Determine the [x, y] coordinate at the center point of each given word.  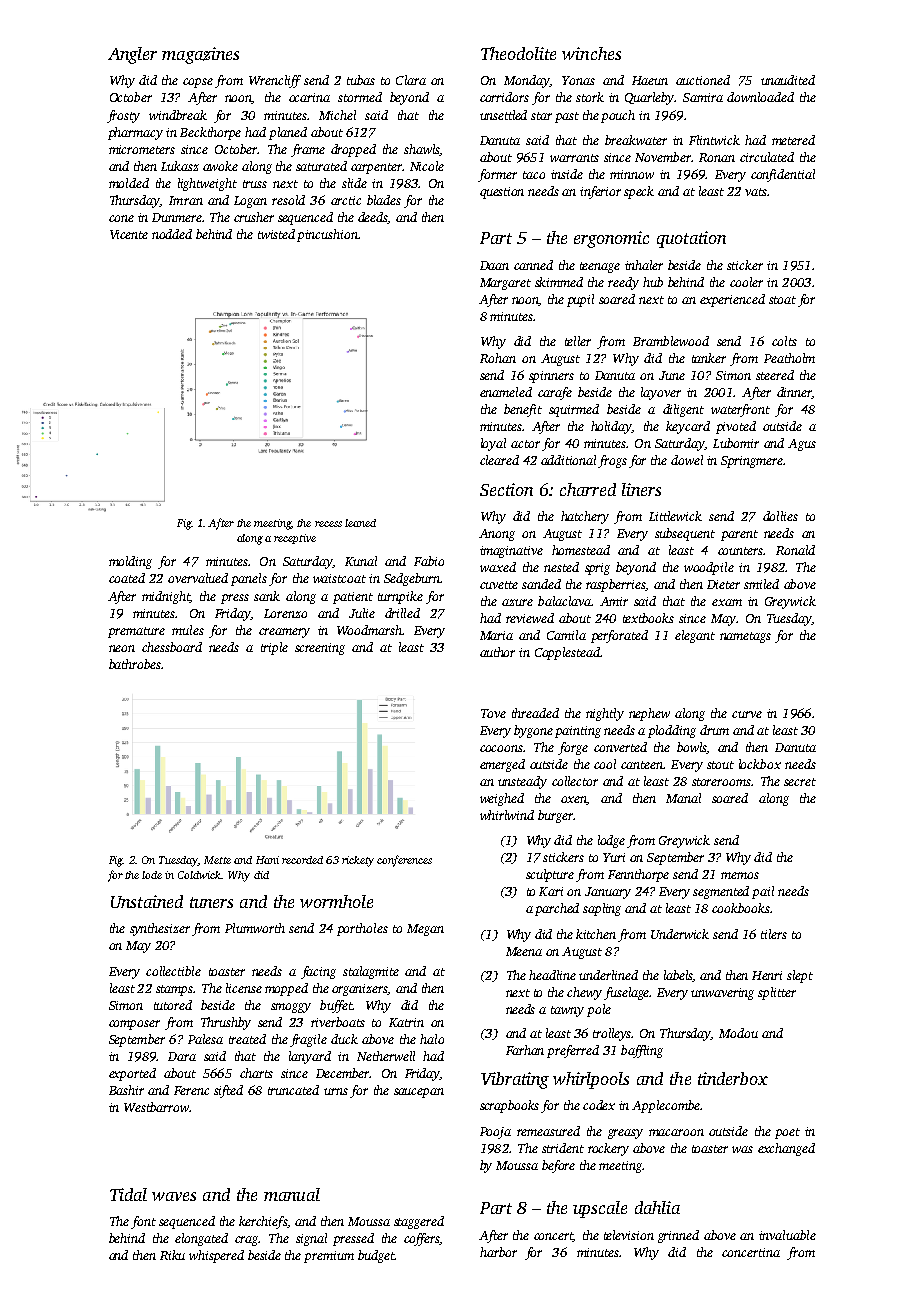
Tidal [128, 1194]
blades [384, 200]
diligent [683, 410]
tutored [173, 1005]
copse [198, 83]
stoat [782, 300]
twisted [276, 234]
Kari [551, 891]
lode [152, 875]
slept [800, 976]
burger [556, 816]
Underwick [680, 934]
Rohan [498, 358]
